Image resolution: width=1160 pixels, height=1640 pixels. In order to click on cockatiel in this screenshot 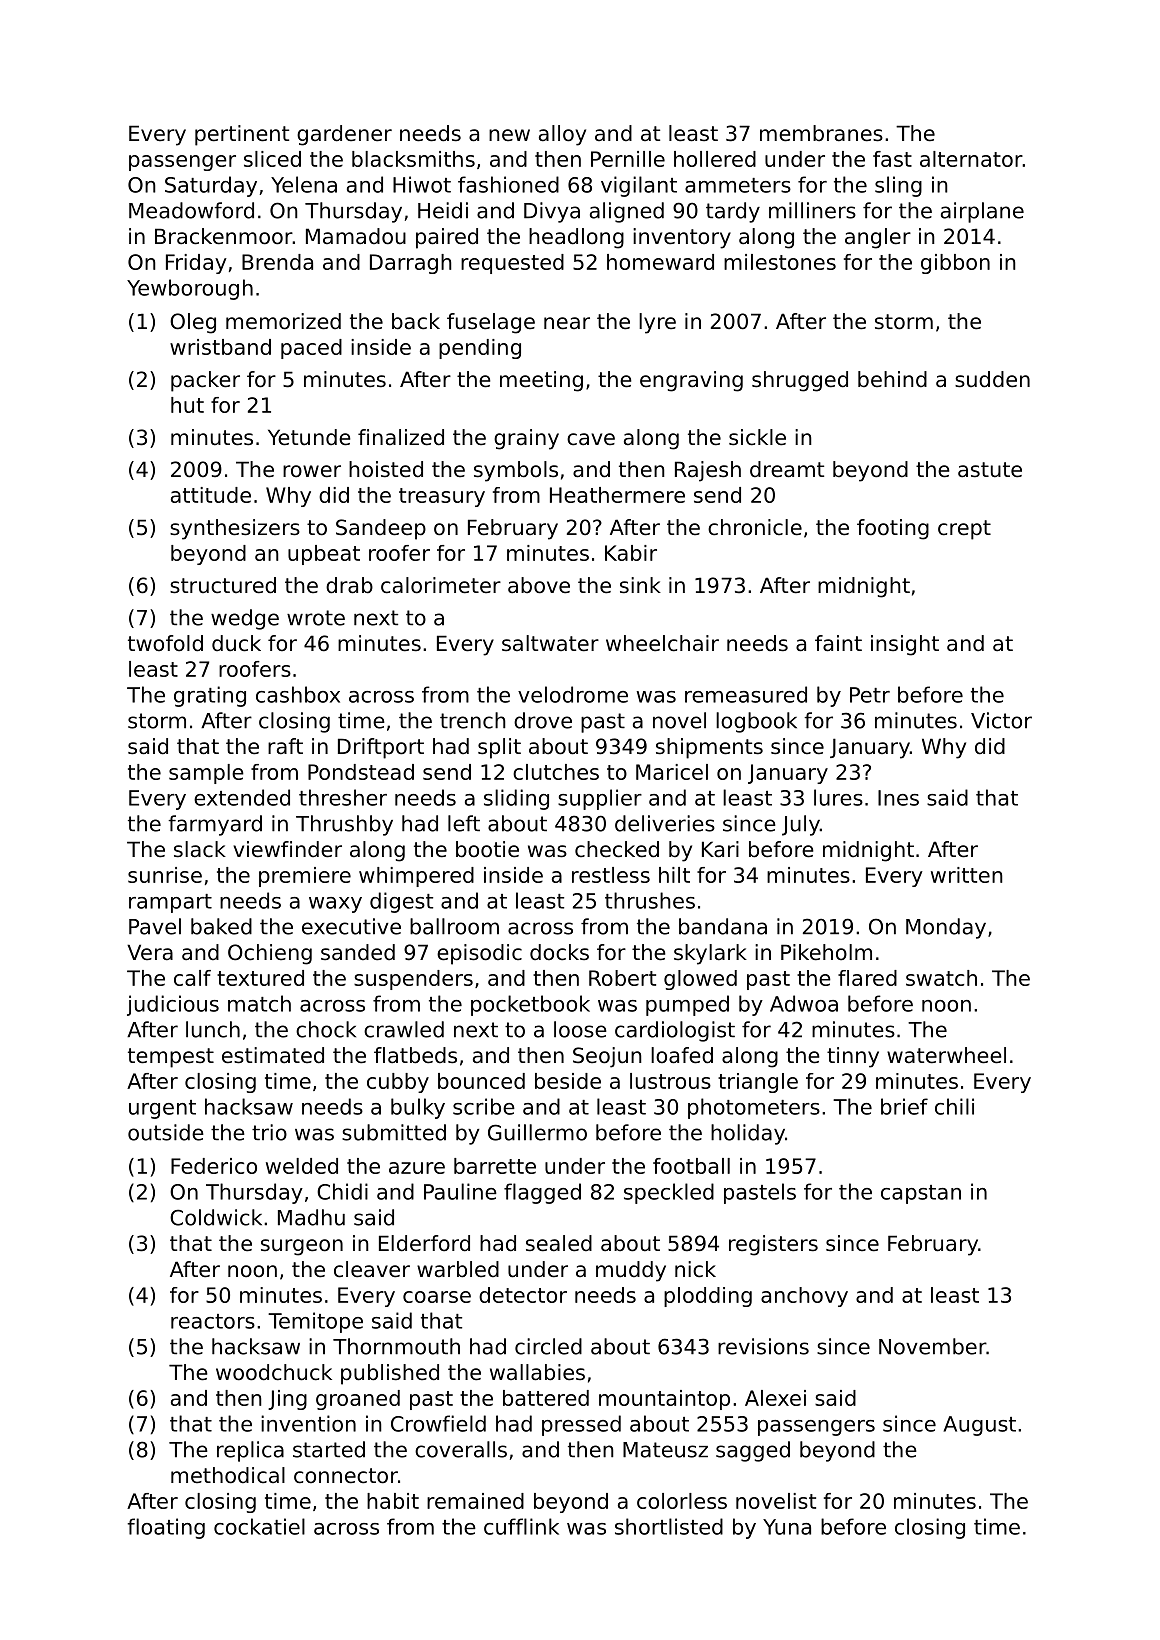, I will do `click(259, 1526)`.
